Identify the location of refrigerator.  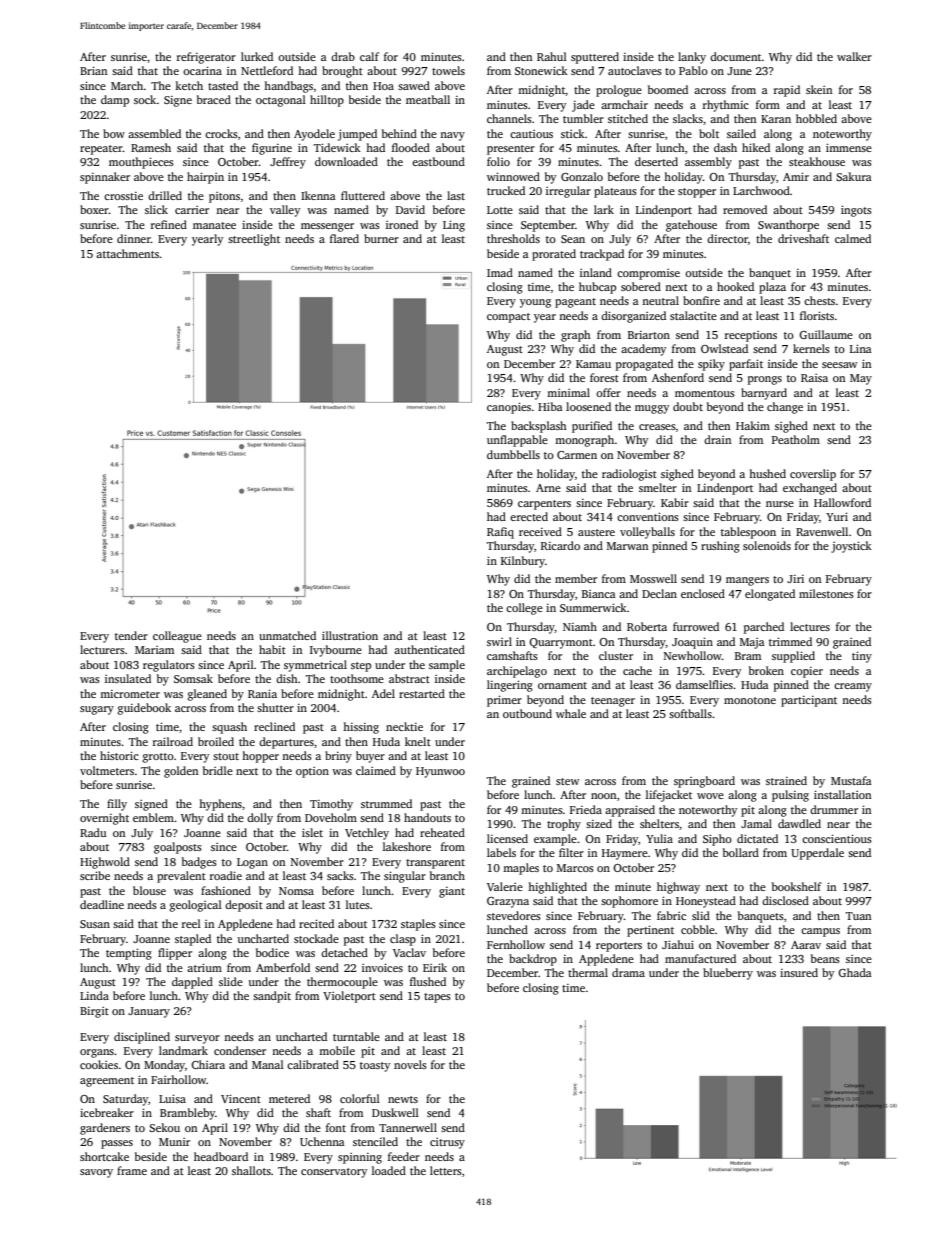
(206, 58).
